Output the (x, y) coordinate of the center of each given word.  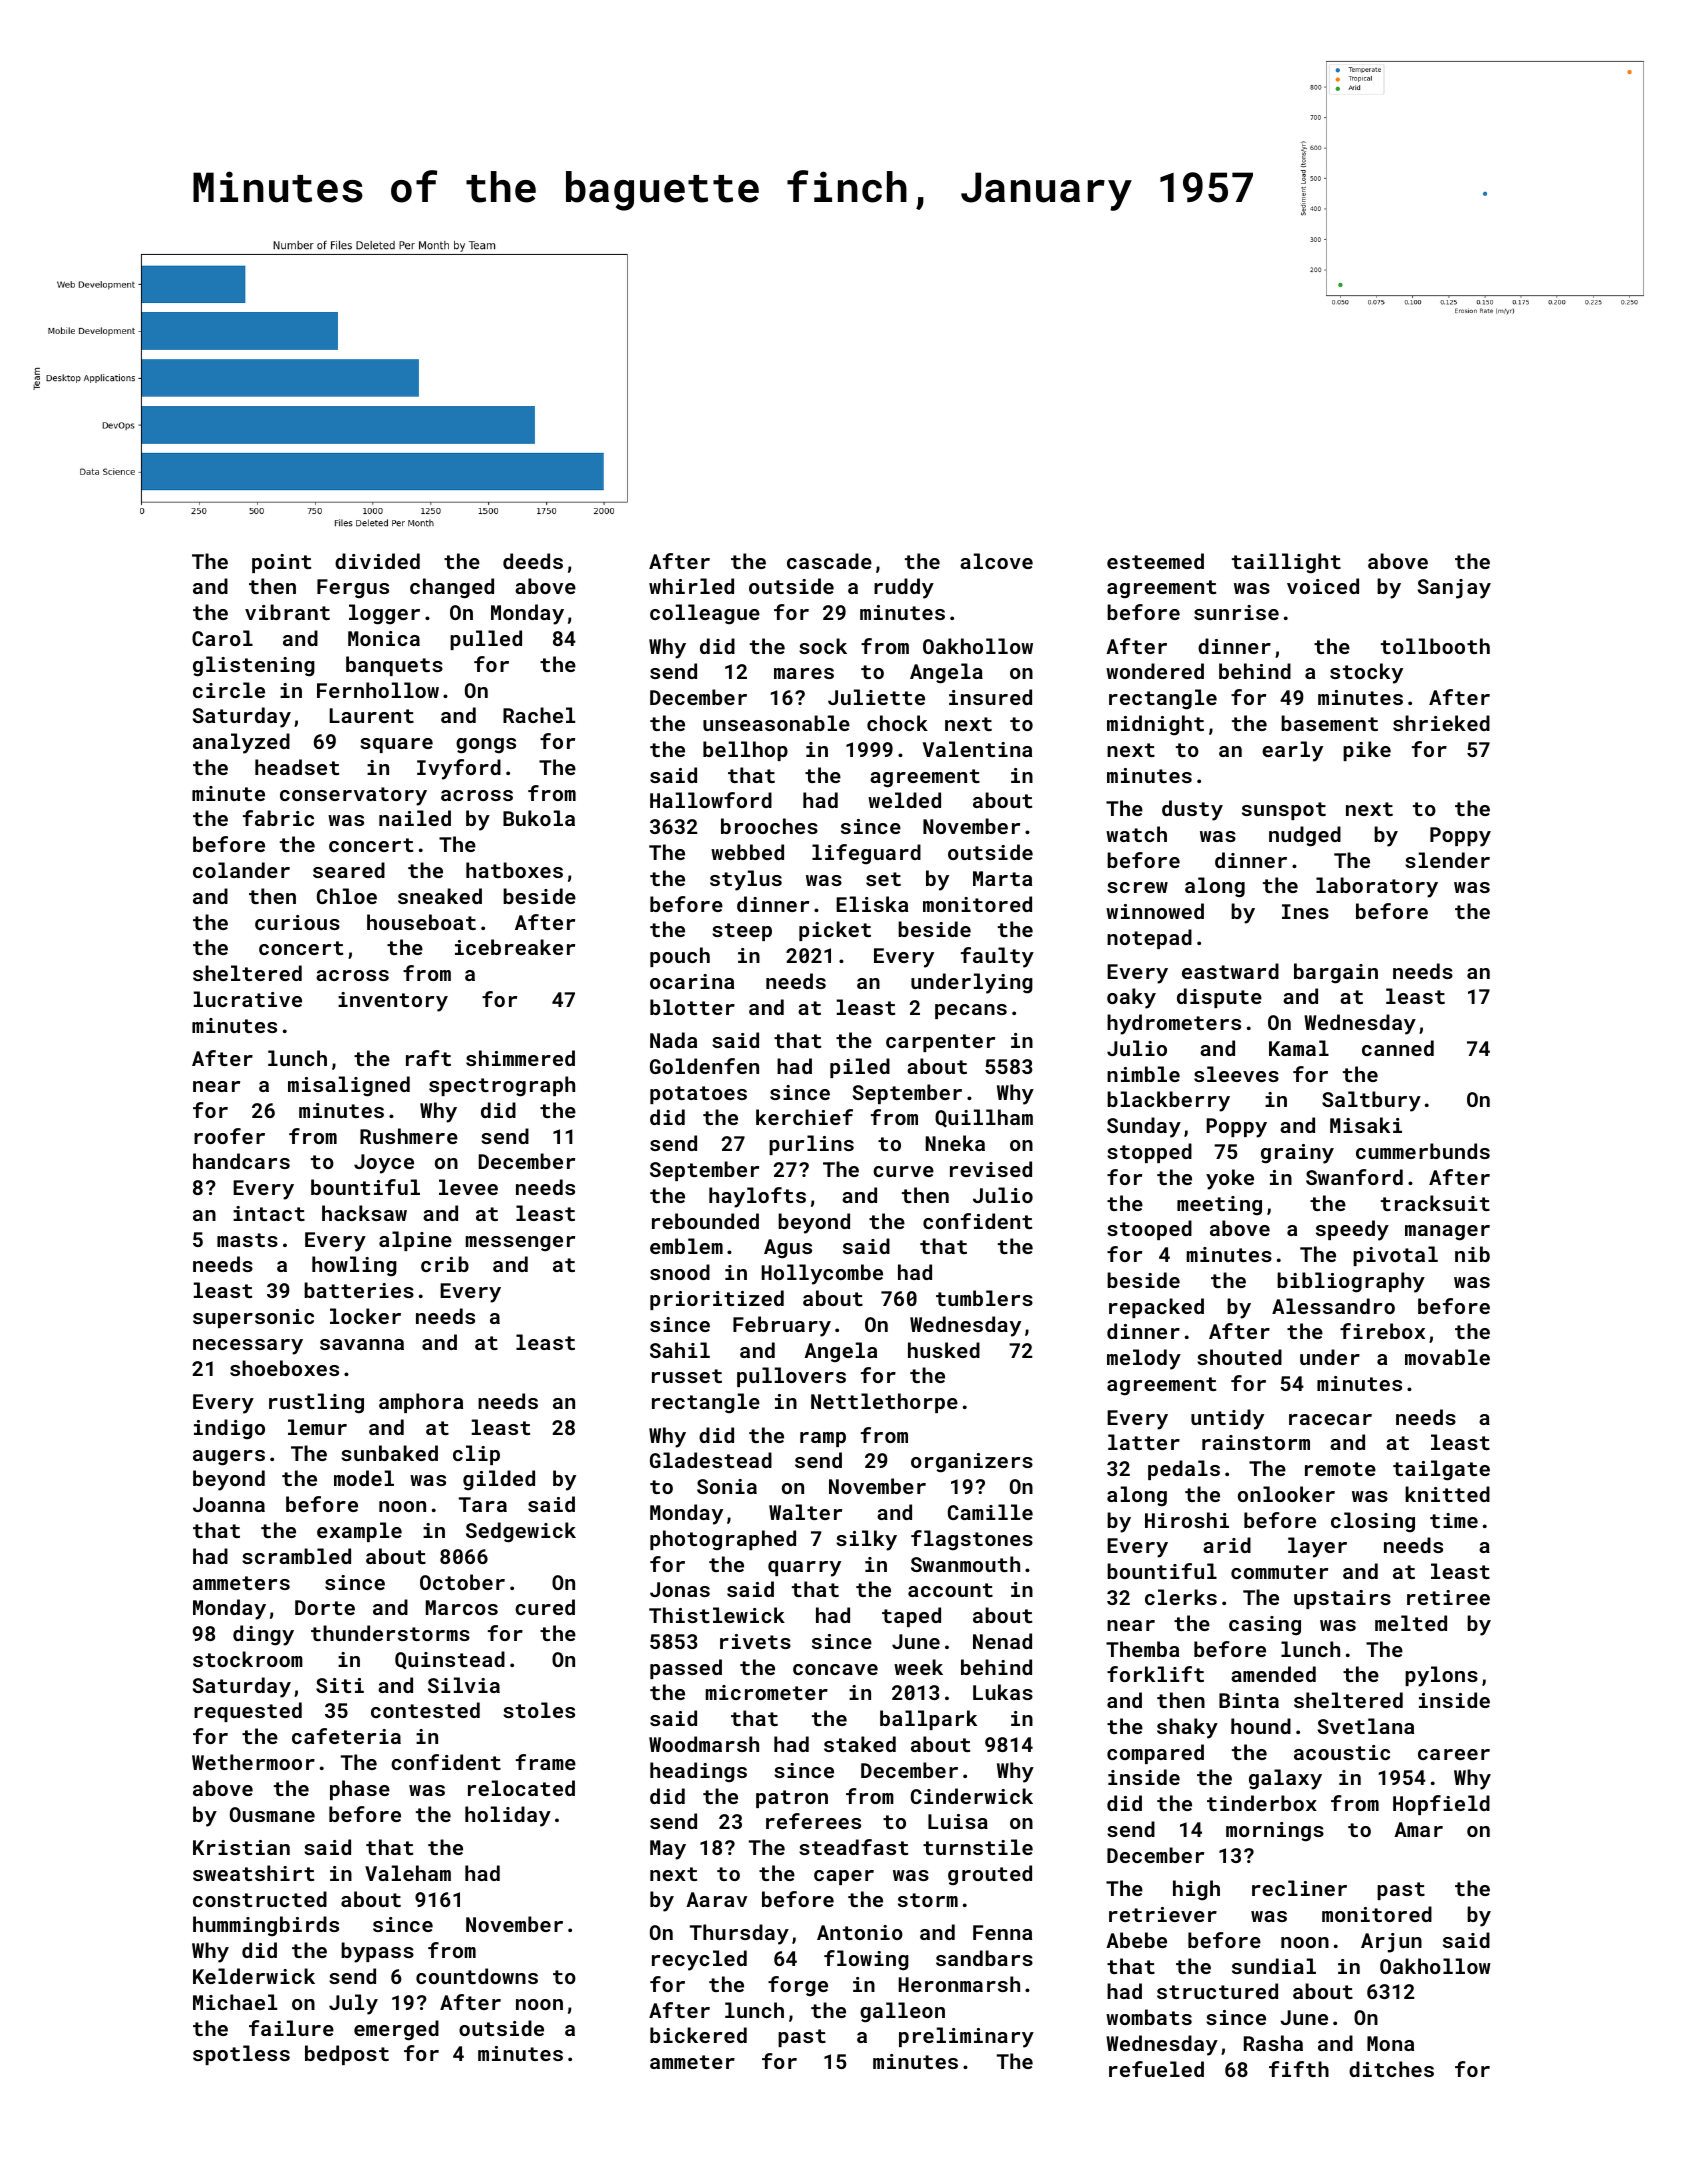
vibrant (287, 612)
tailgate (1441, 1470)
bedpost (347, 2055)
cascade (829, 561)
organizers (972, 1463)
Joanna (229, 1504)
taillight (1286, 563)
